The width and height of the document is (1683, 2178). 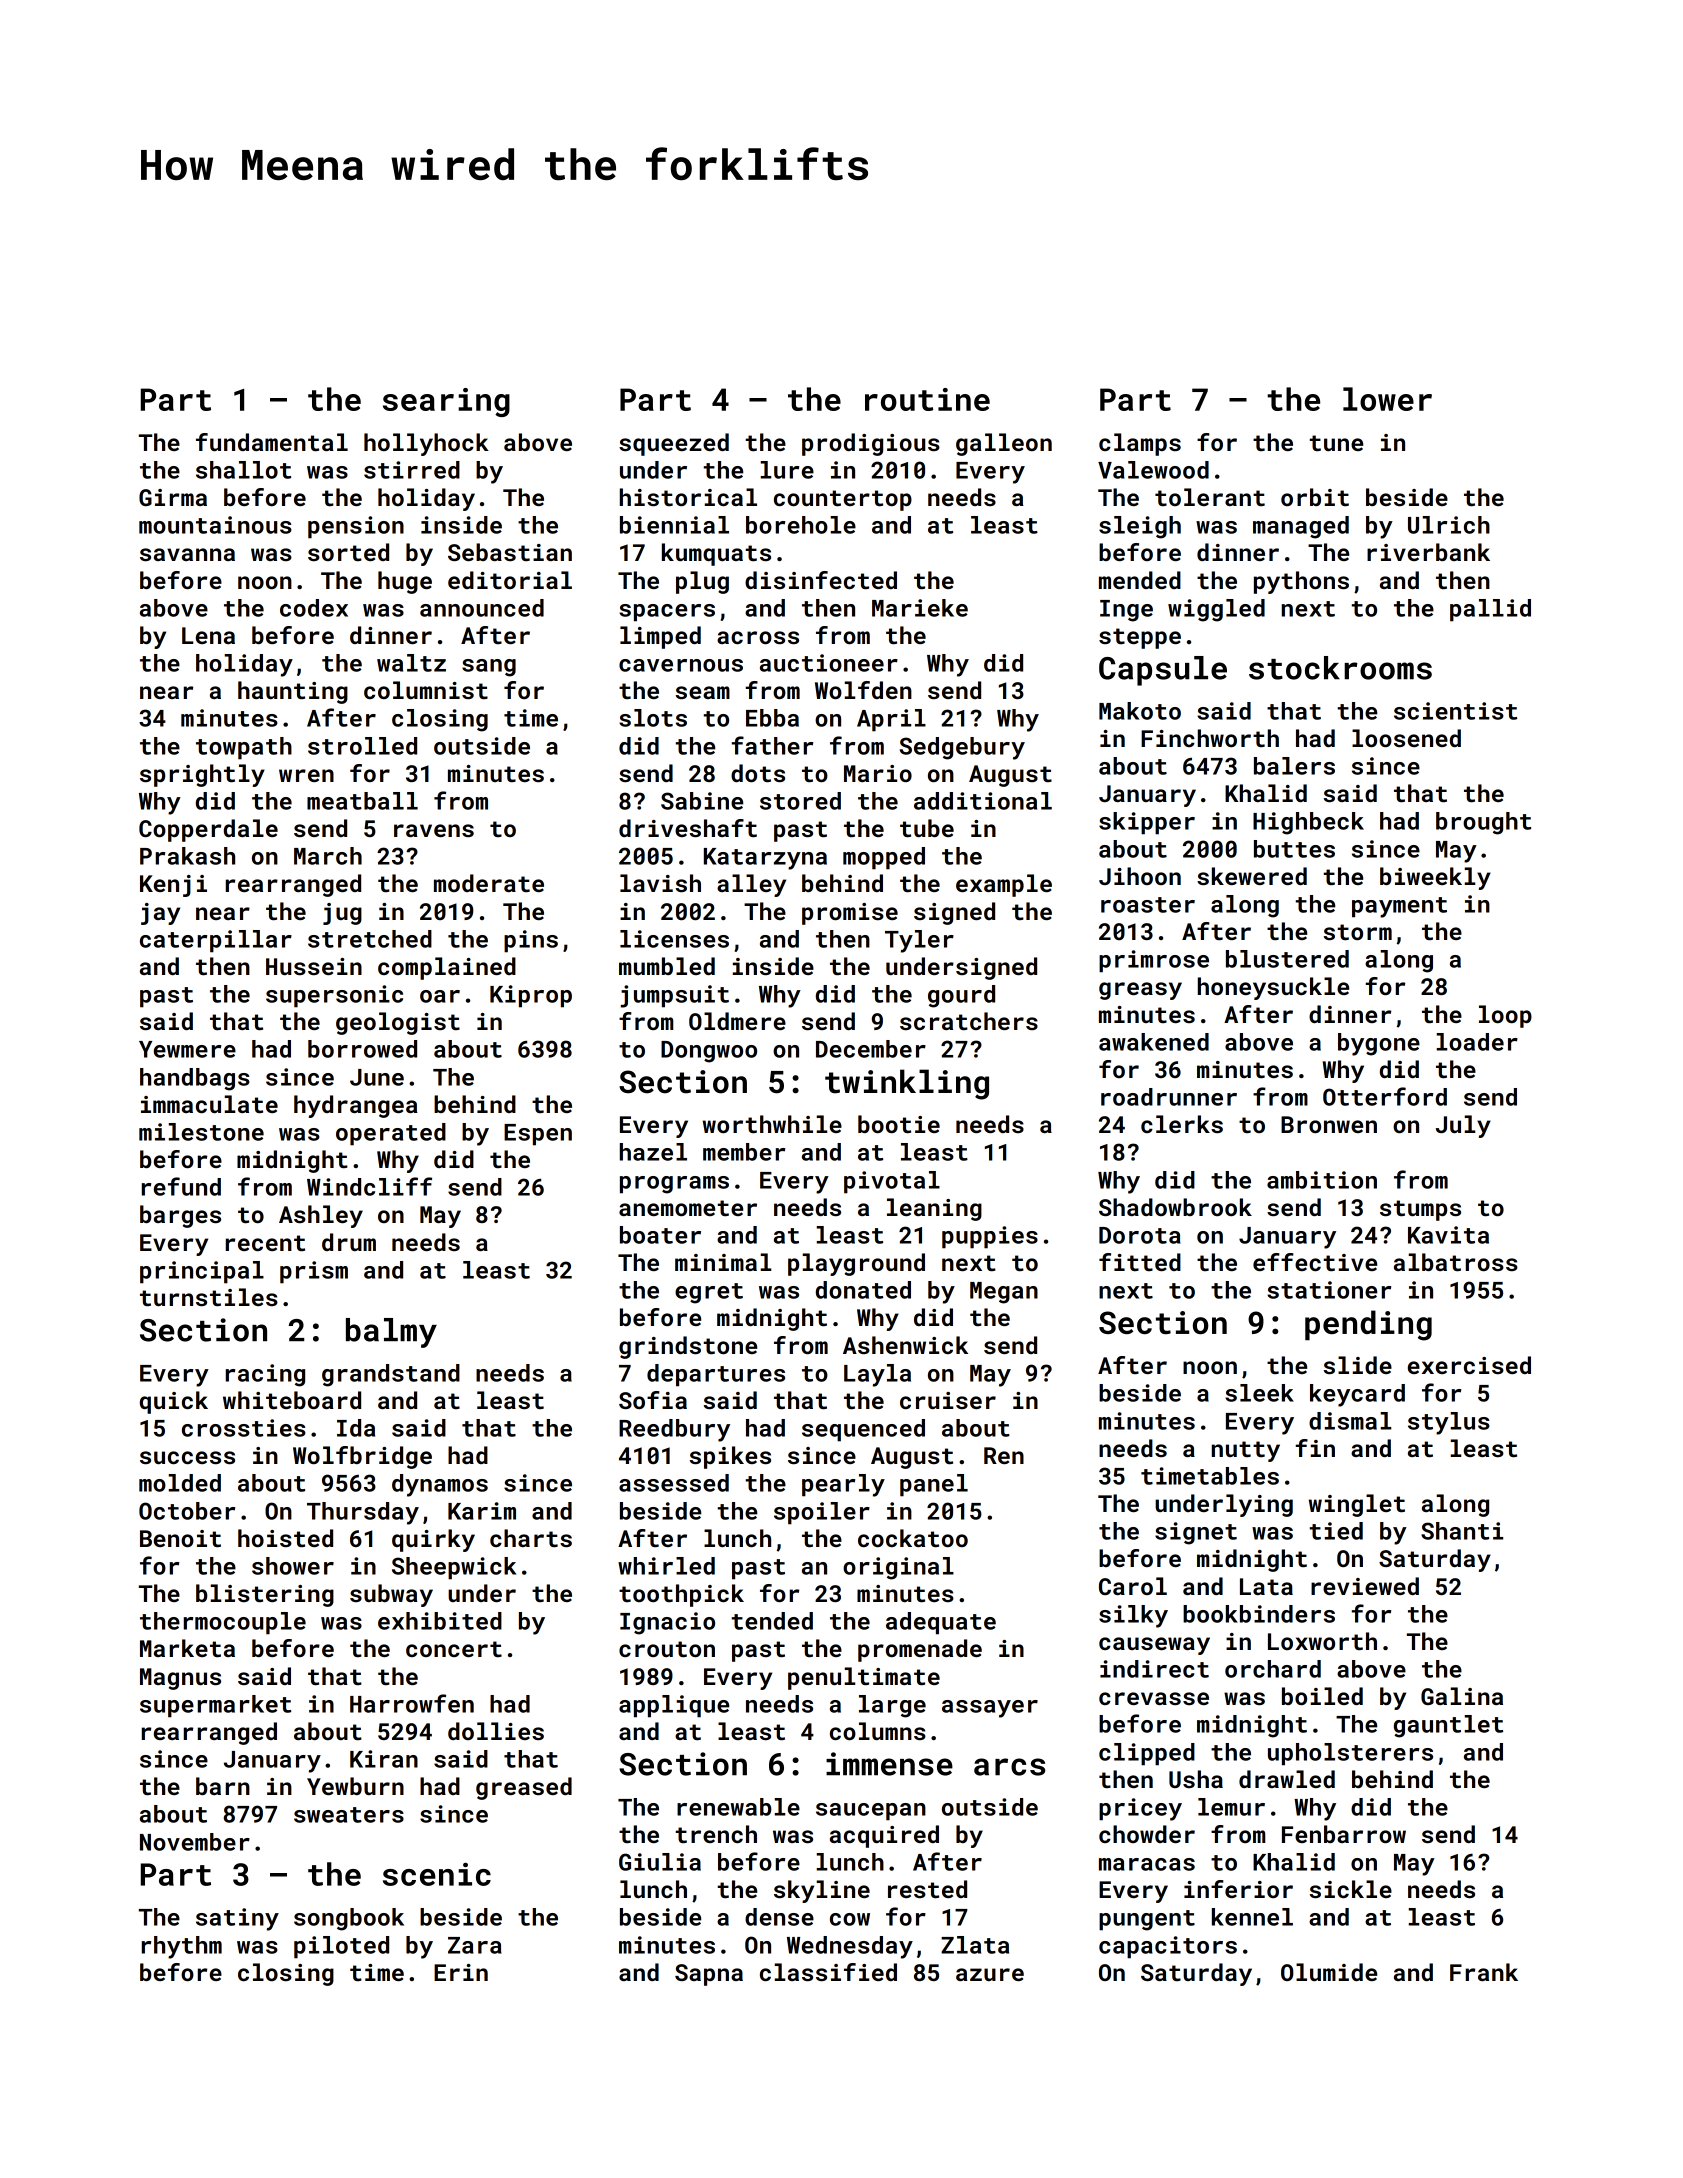 What do you see at coordinates (1259, 1393) in the document?
I see `sleek` at bounding box center [1259, 1393].
